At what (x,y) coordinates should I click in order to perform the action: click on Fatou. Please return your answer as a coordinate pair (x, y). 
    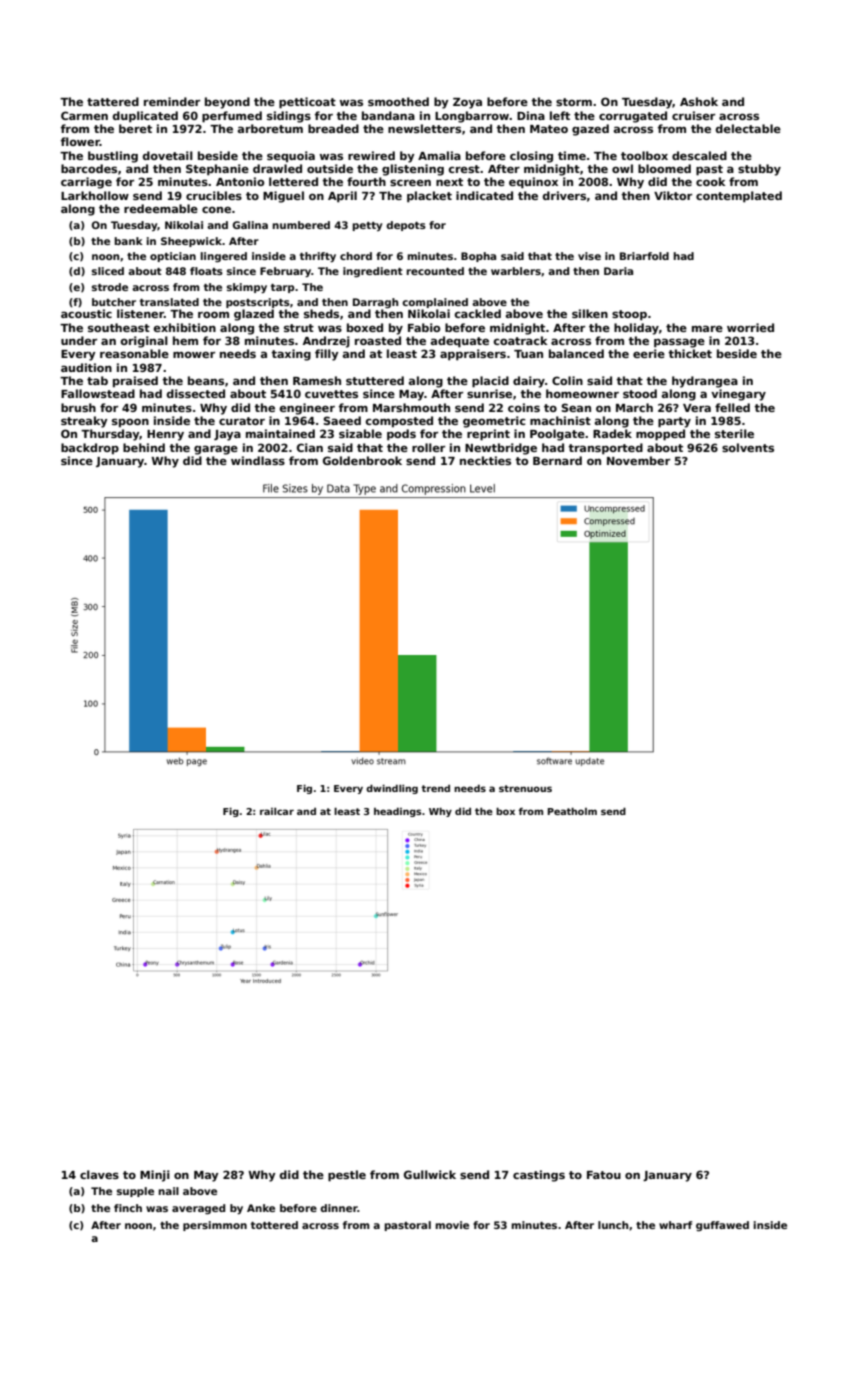
    Looking at the image, I should click on (604, 1175).
